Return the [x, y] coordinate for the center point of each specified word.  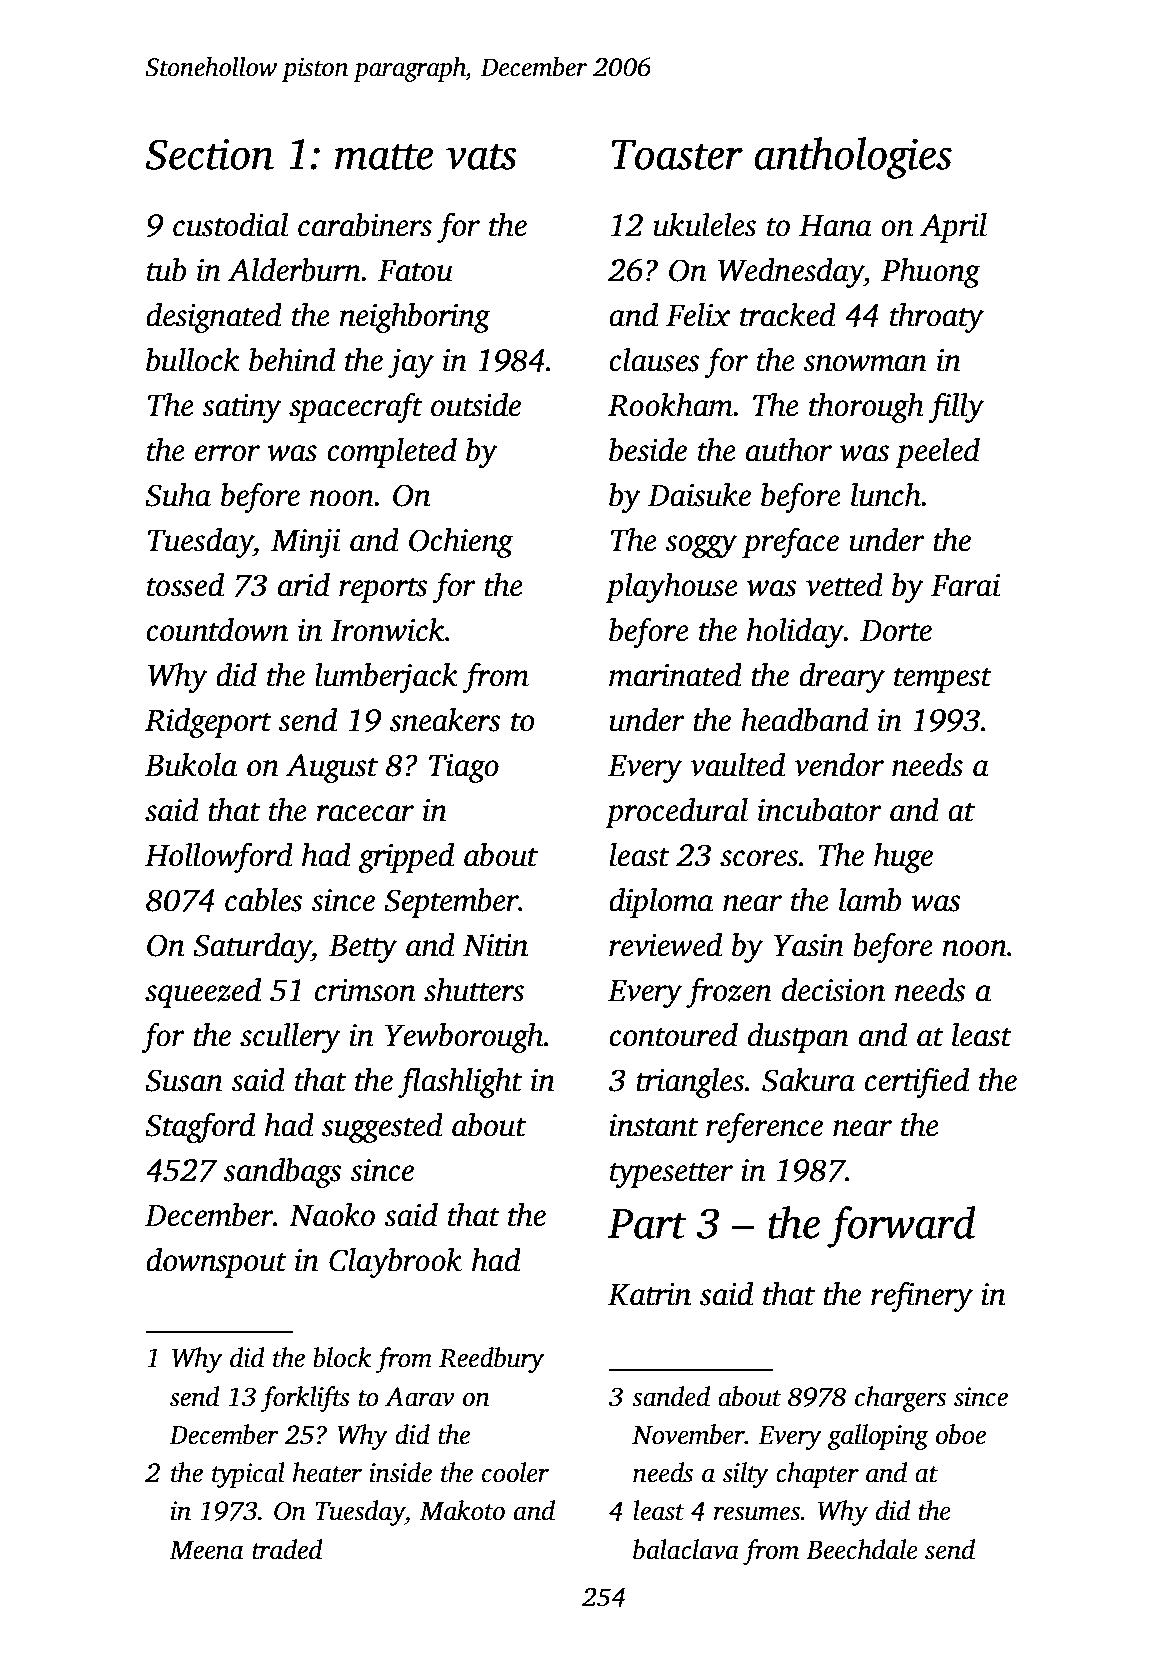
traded [287, 1549]
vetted [844, 585]
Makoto [462, 1510]
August [332, 768]
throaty [937, 318]
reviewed [665, 945]
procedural [676, 813]
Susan [184, 1080]
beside [648, 450]
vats [481, 157]
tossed [185, 585]
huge [903, 858]
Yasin [809, 945]
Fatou [415, 271]
